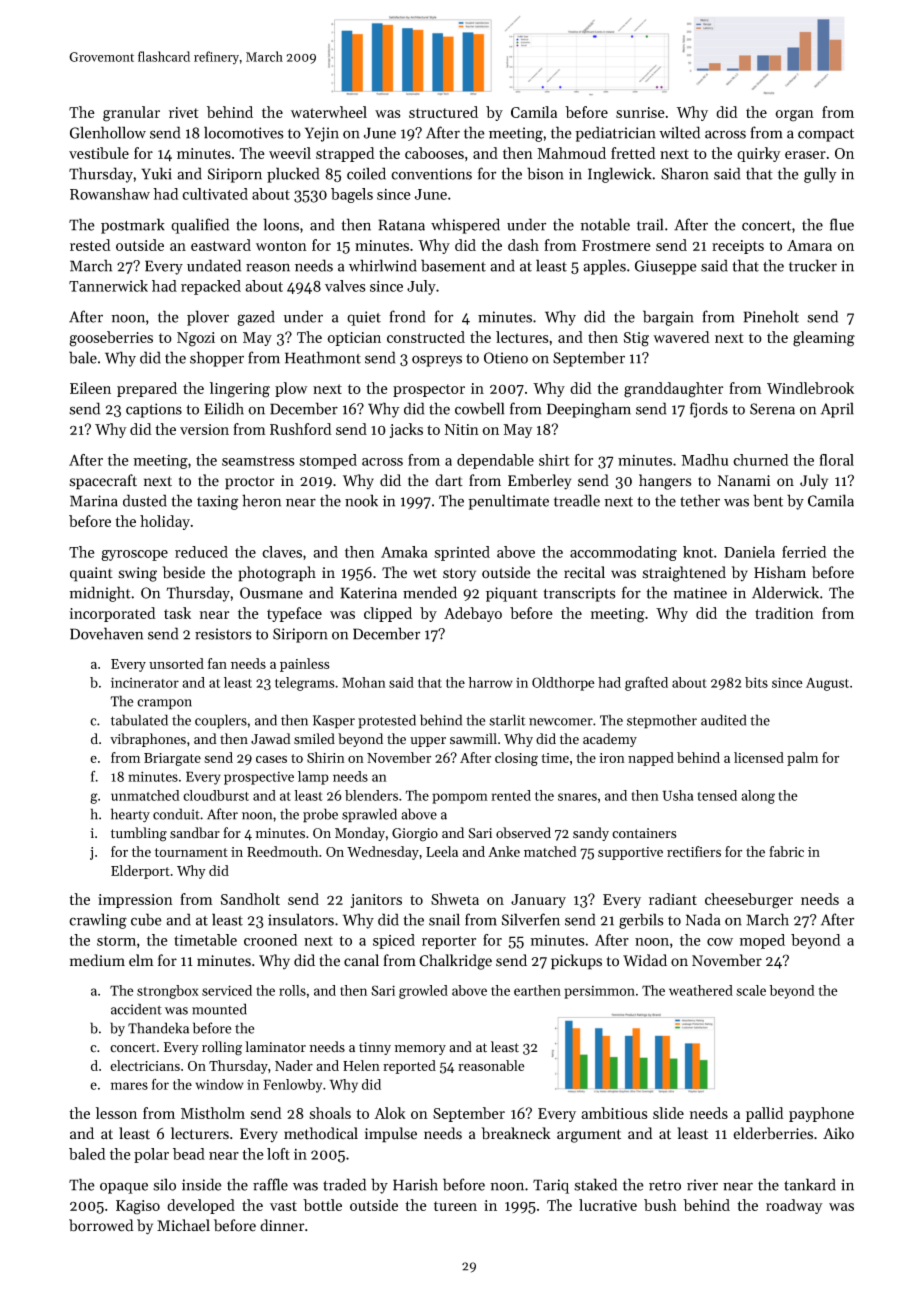 Image resolution: width=924 pixels, height=1308 pixels. What do you see at coordinates (771, 316) in the page?
I see `Pineholt` at bounding box center [771, 316].
